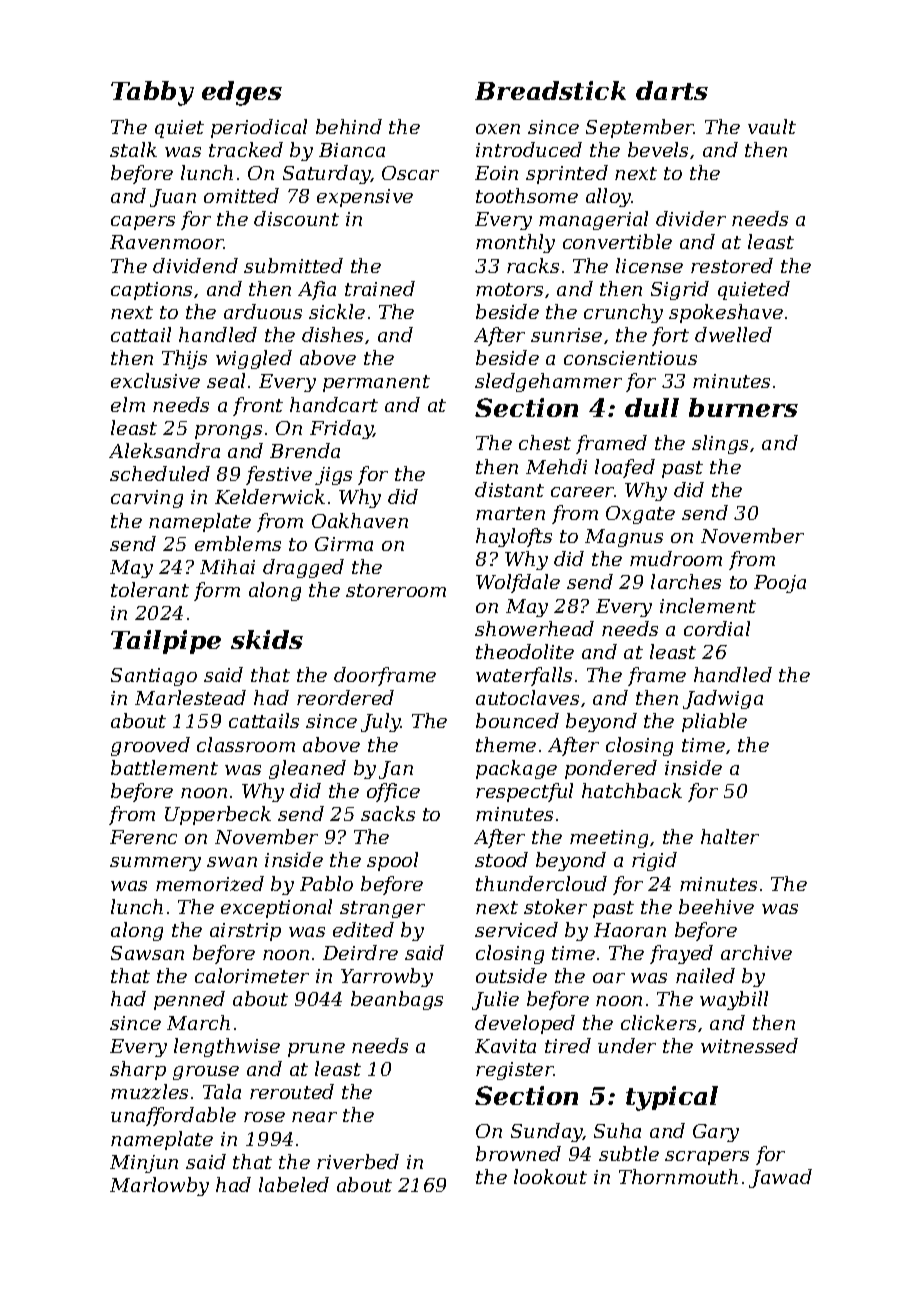 The width and height of the screenshot is (924, 1314). Describe the element at coordinates (258, 406) in the screenshot. I see `front` at that location.
